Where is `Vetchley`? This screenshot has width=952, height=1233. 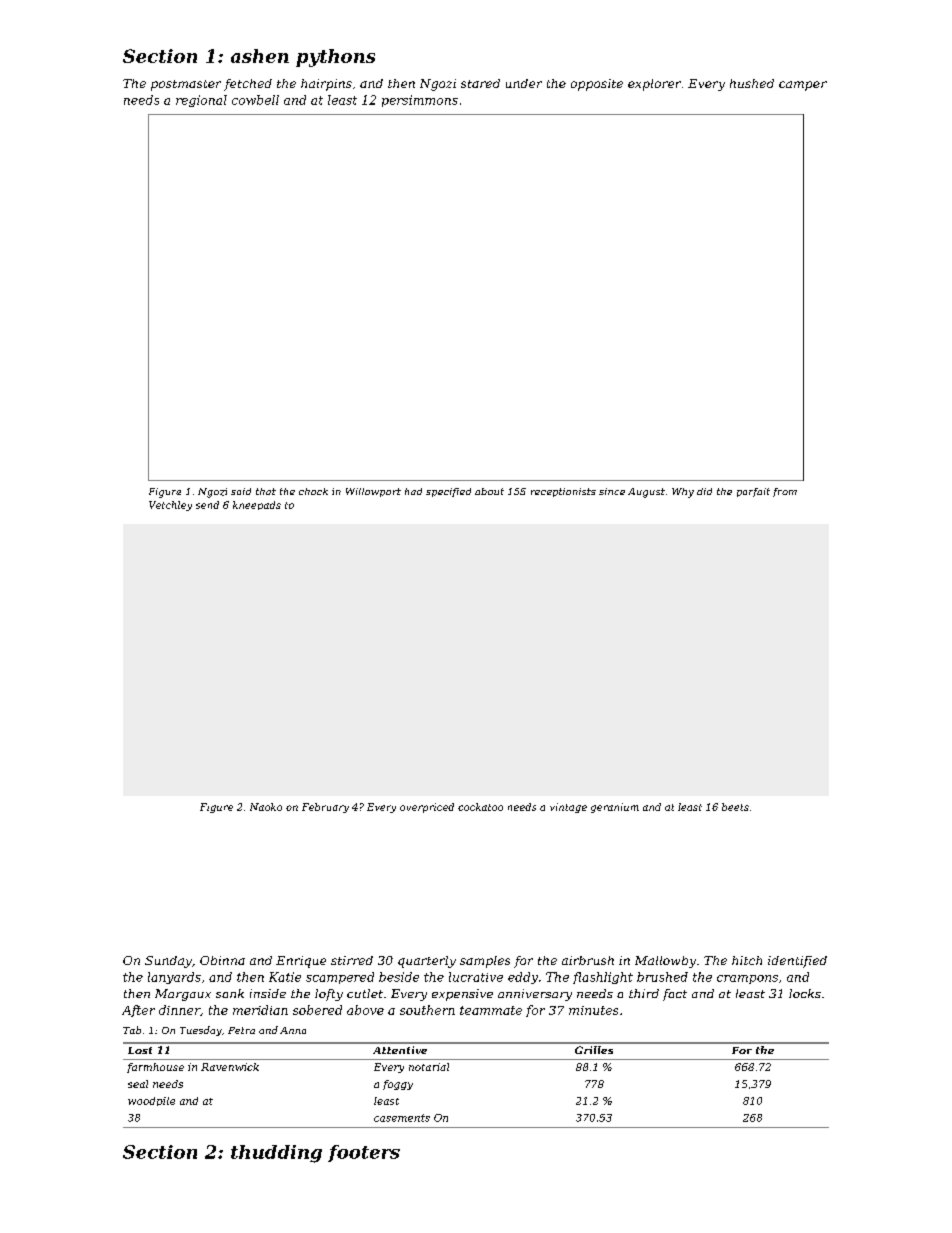
Vetchley is located at coordinates (170, 506).
